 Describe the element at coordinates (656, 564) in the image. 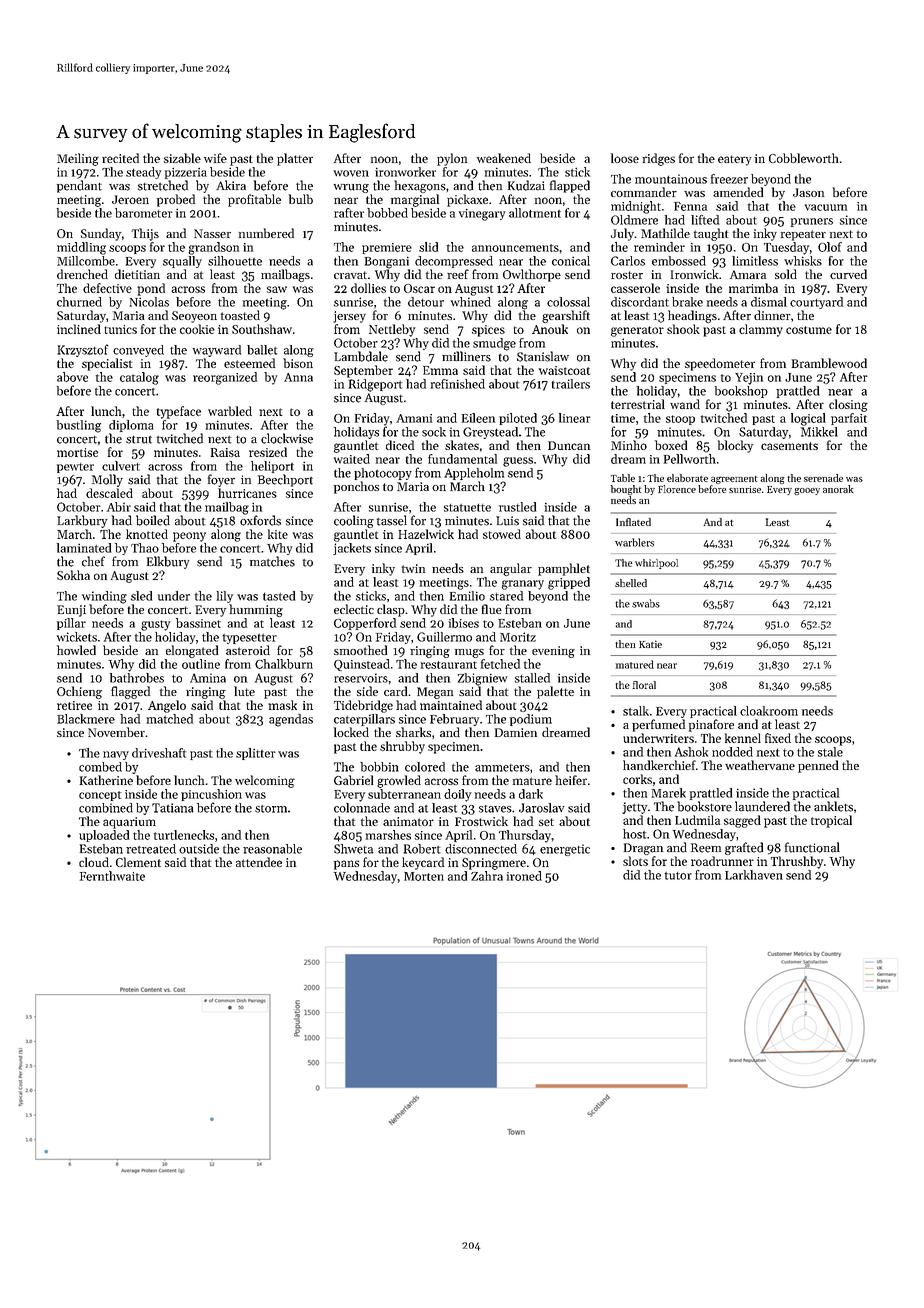

I see `whirlpool` at that location.
